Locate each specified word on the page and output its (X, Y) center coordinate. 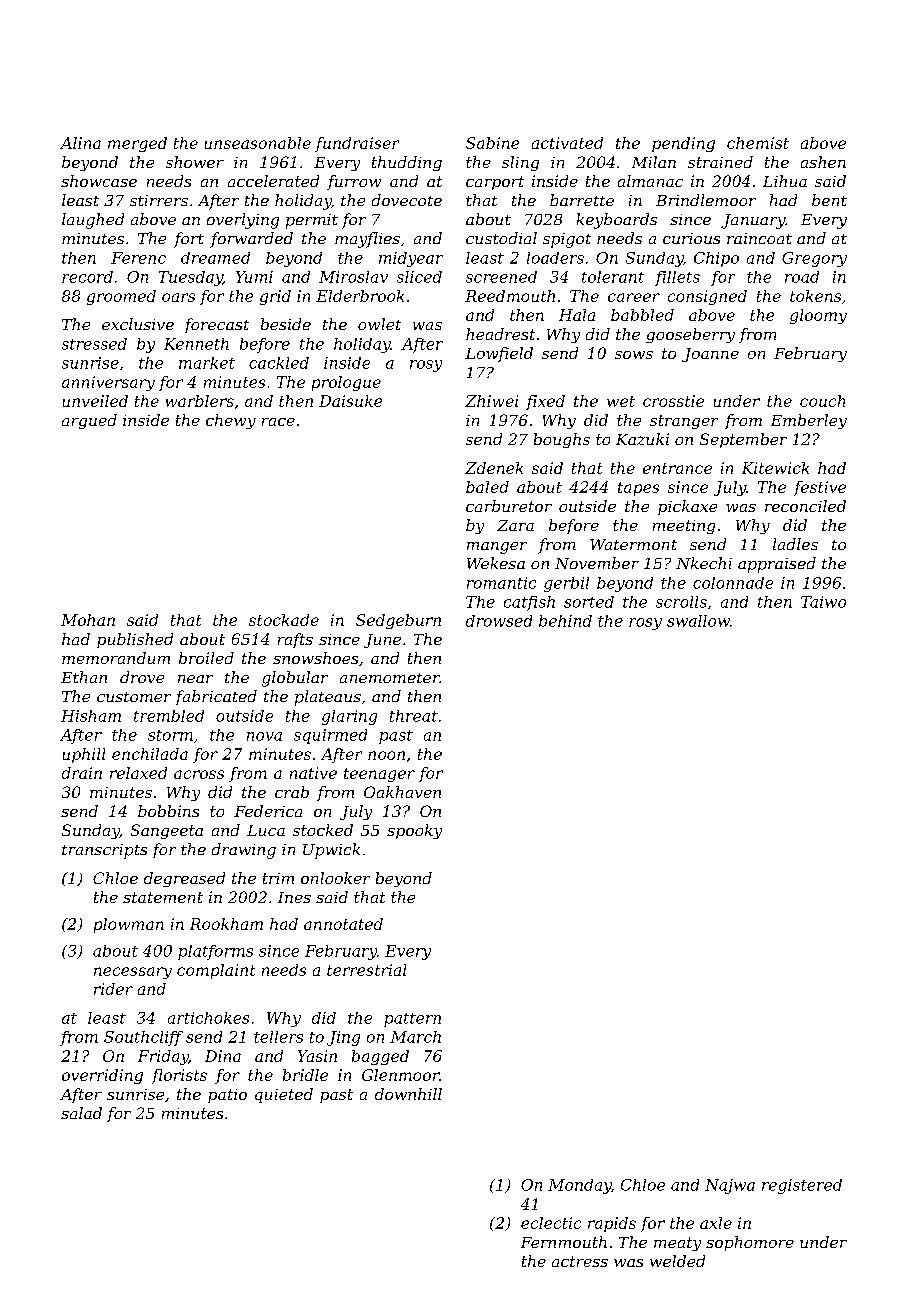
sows (634, 355)
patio (227, 1096)
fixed (545, 402)
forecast (217, 325)
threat (414, 716)
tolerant (613, 277)
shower (195, 162)
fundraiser (357, 144)
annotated (343, 924)
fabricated (216, 697)
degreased (184, 879)
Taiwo (823, 602)
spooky (414, 831)
